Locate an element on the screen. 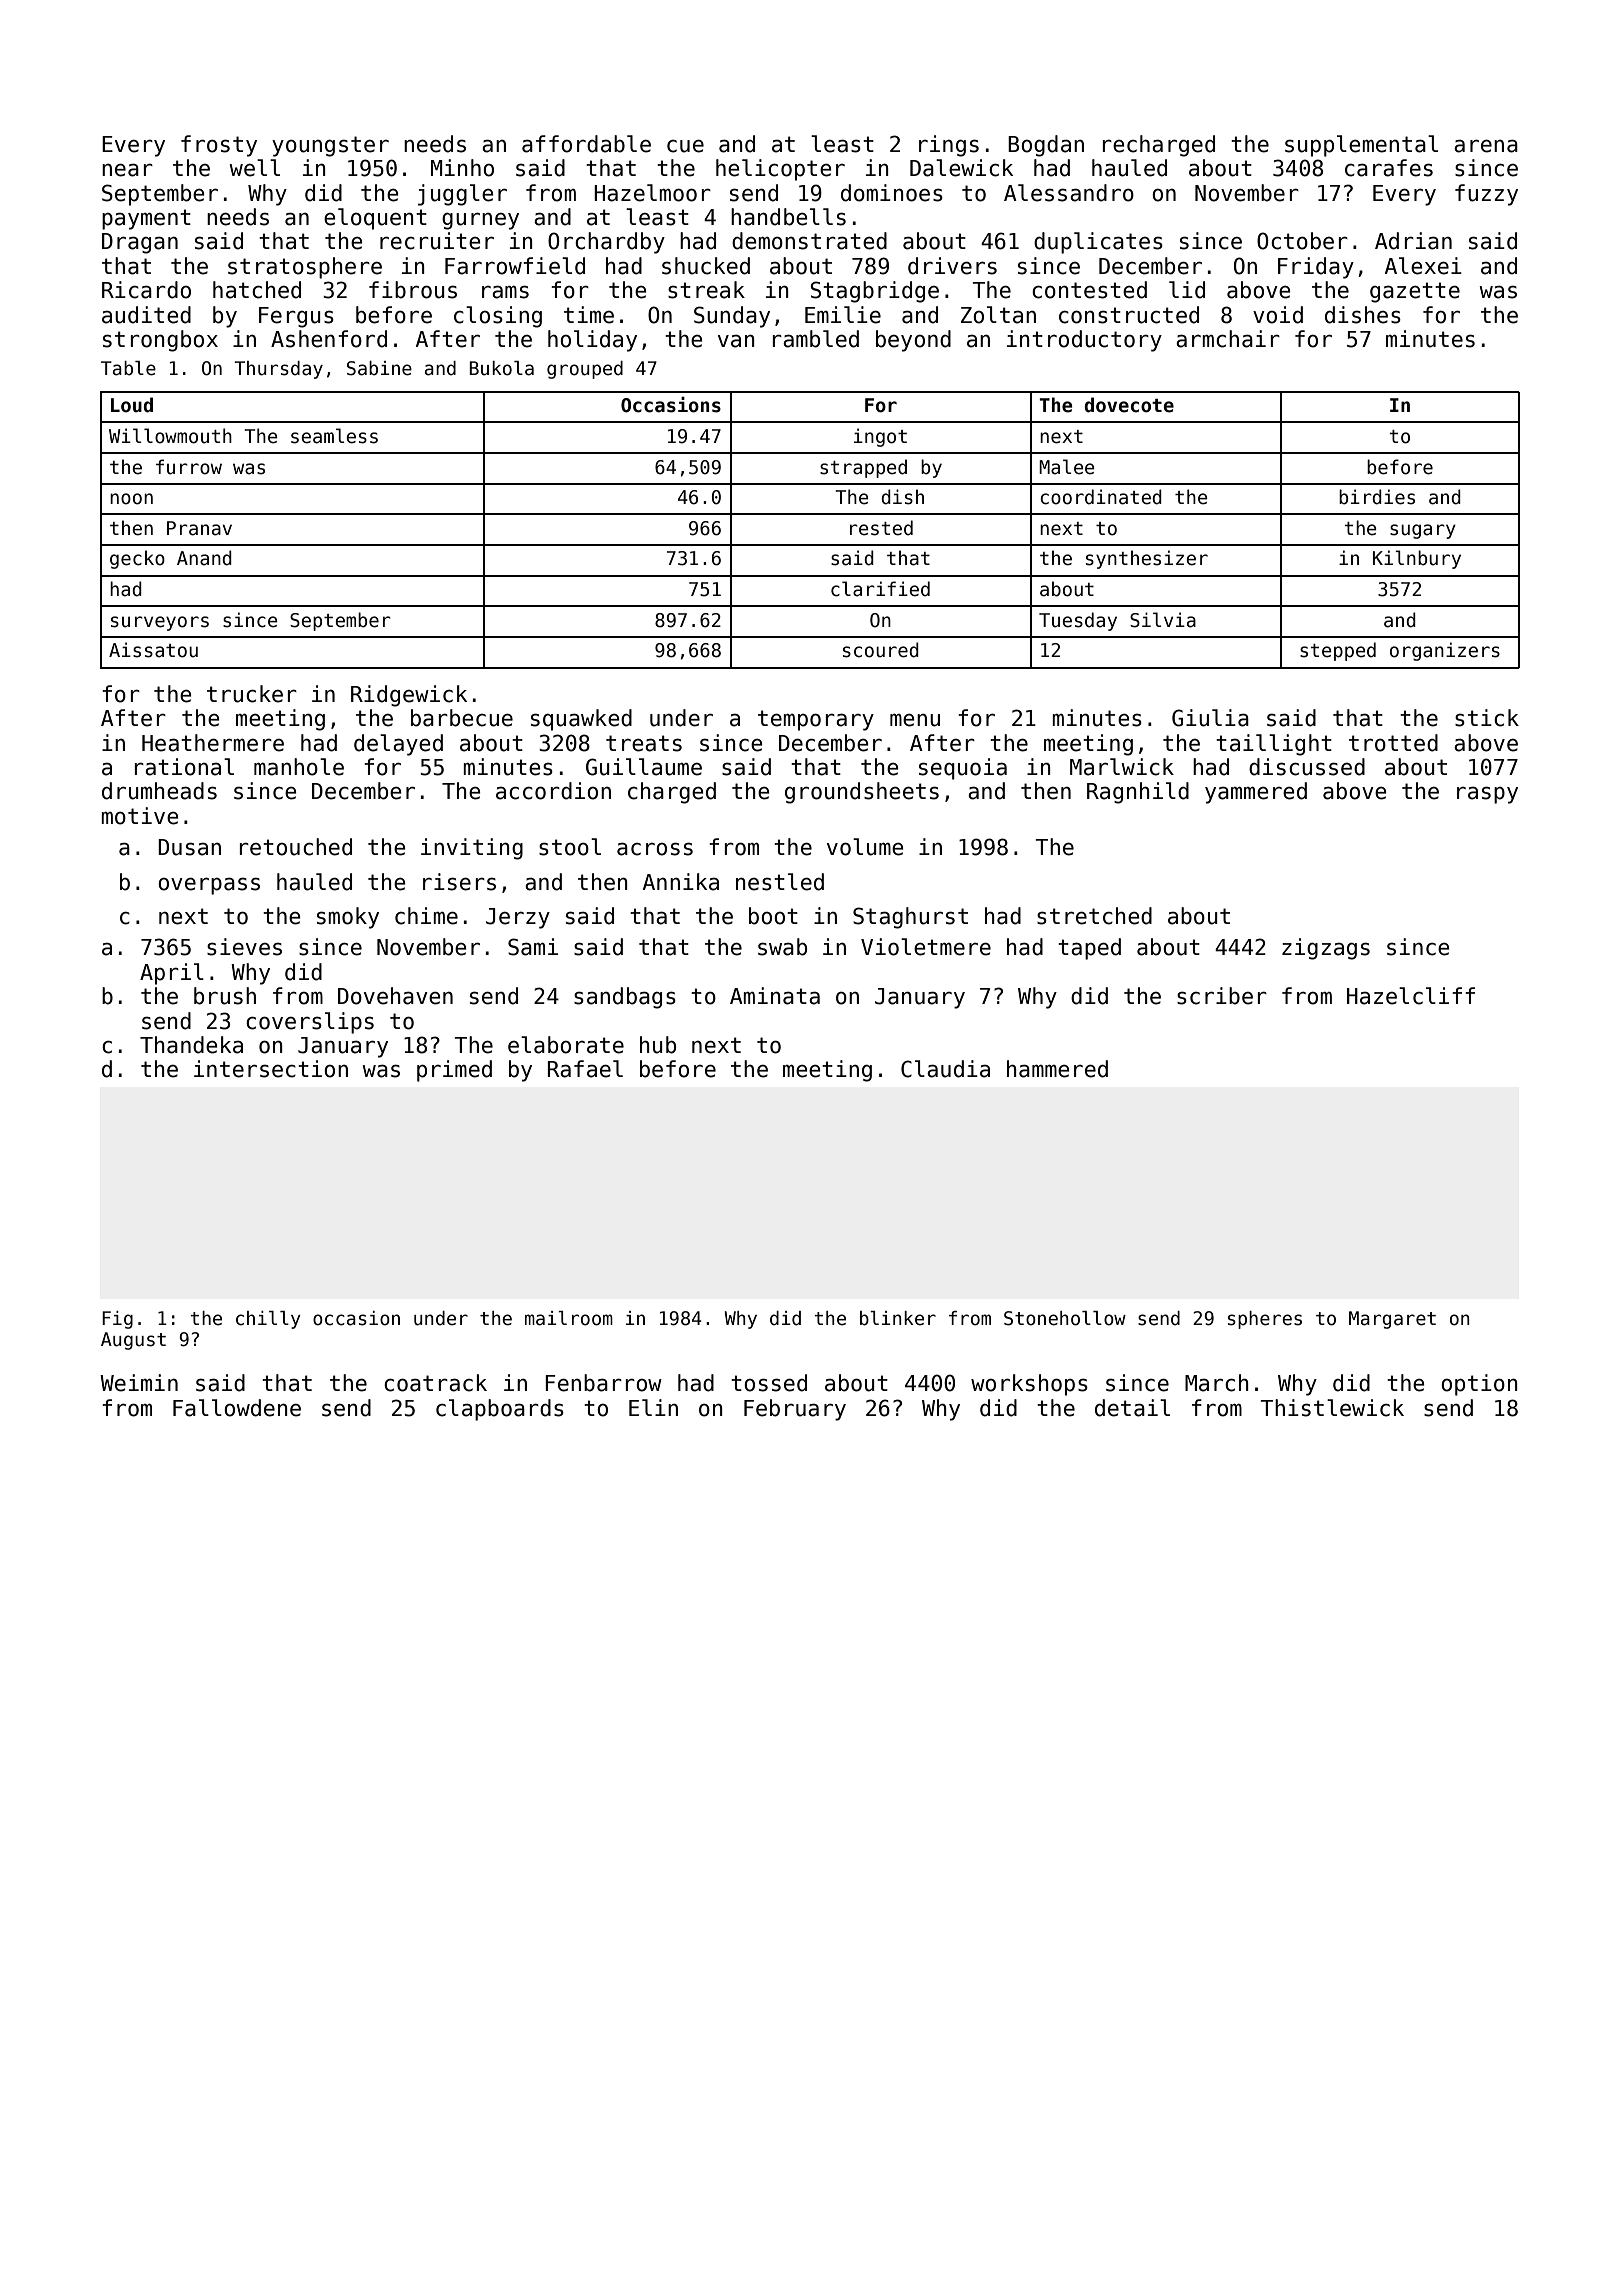  Elin is located at coordinates (653, 1407).
